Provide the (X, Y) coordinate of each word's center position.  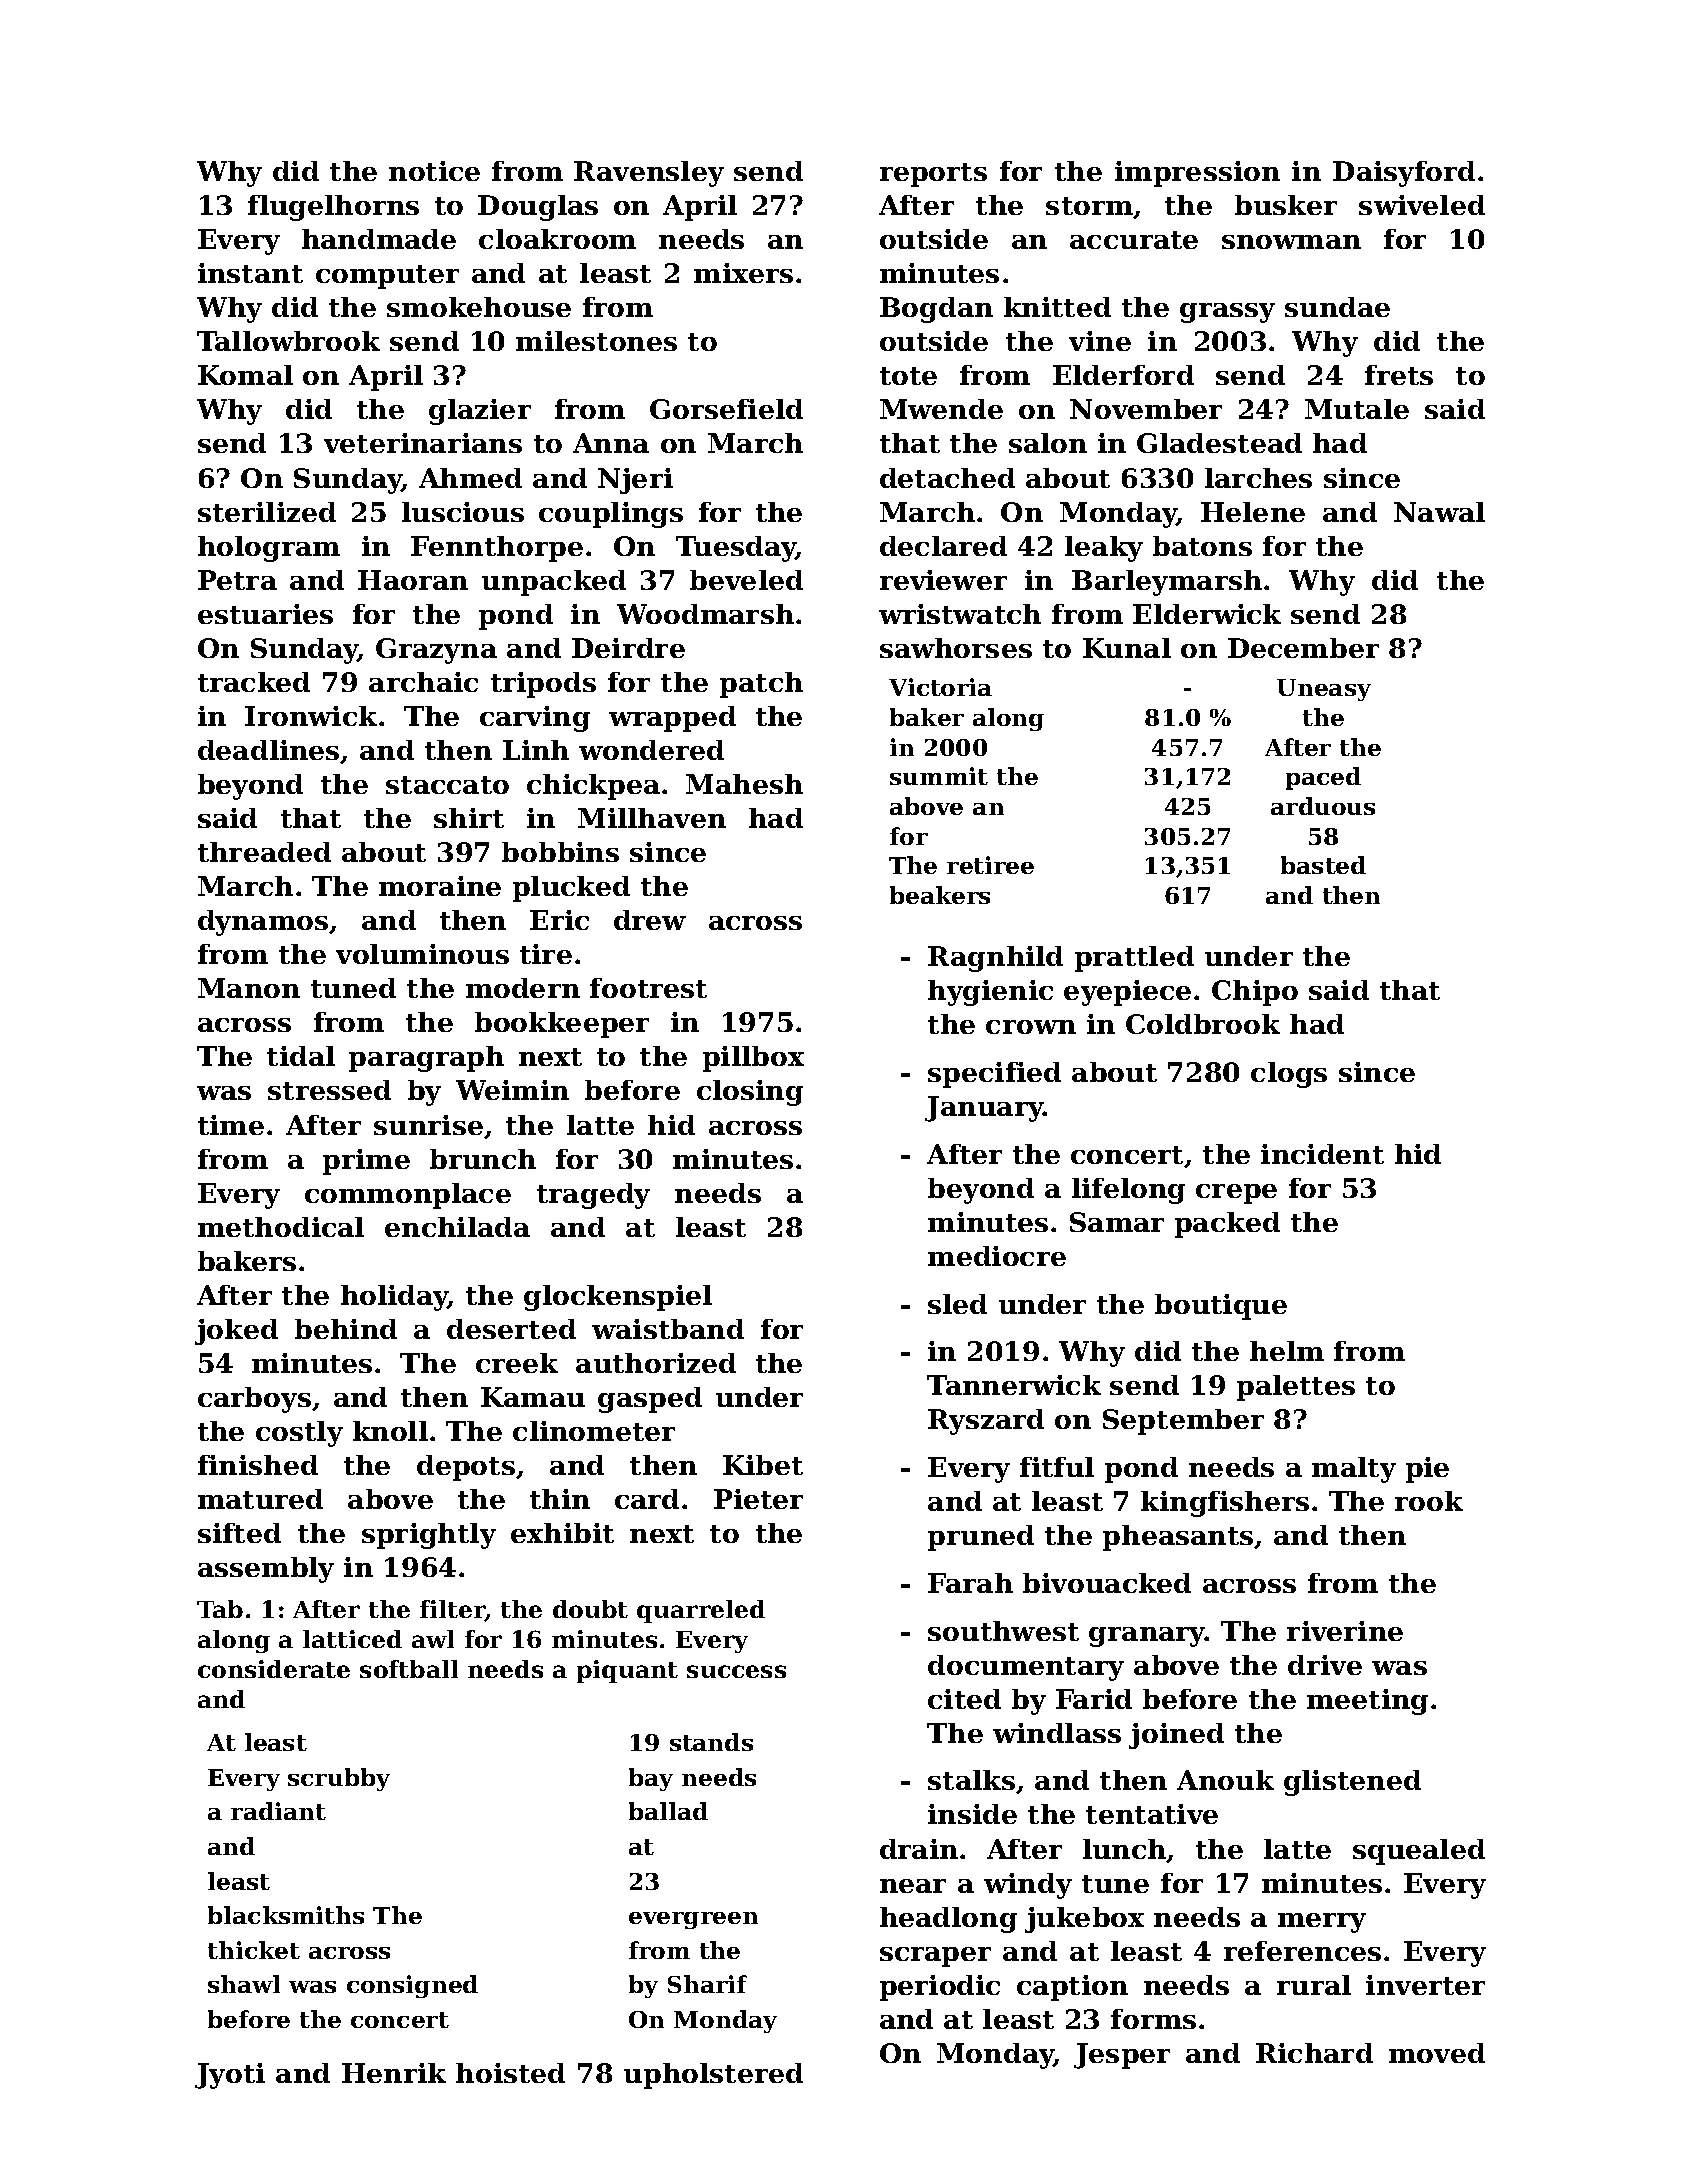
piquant (627, 1671)
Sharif (707, 1984)
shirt (469, 818)
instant (250, 273)
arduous (1323, 806)
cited (964, 1699)
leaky (1104, 549)
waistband (668, 1329)
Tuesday (736, 549)
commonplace (408, 1196)
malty (1354, 1470)
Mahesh (744, 784)
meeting (1367, 1702)
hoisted (510, 2073)
